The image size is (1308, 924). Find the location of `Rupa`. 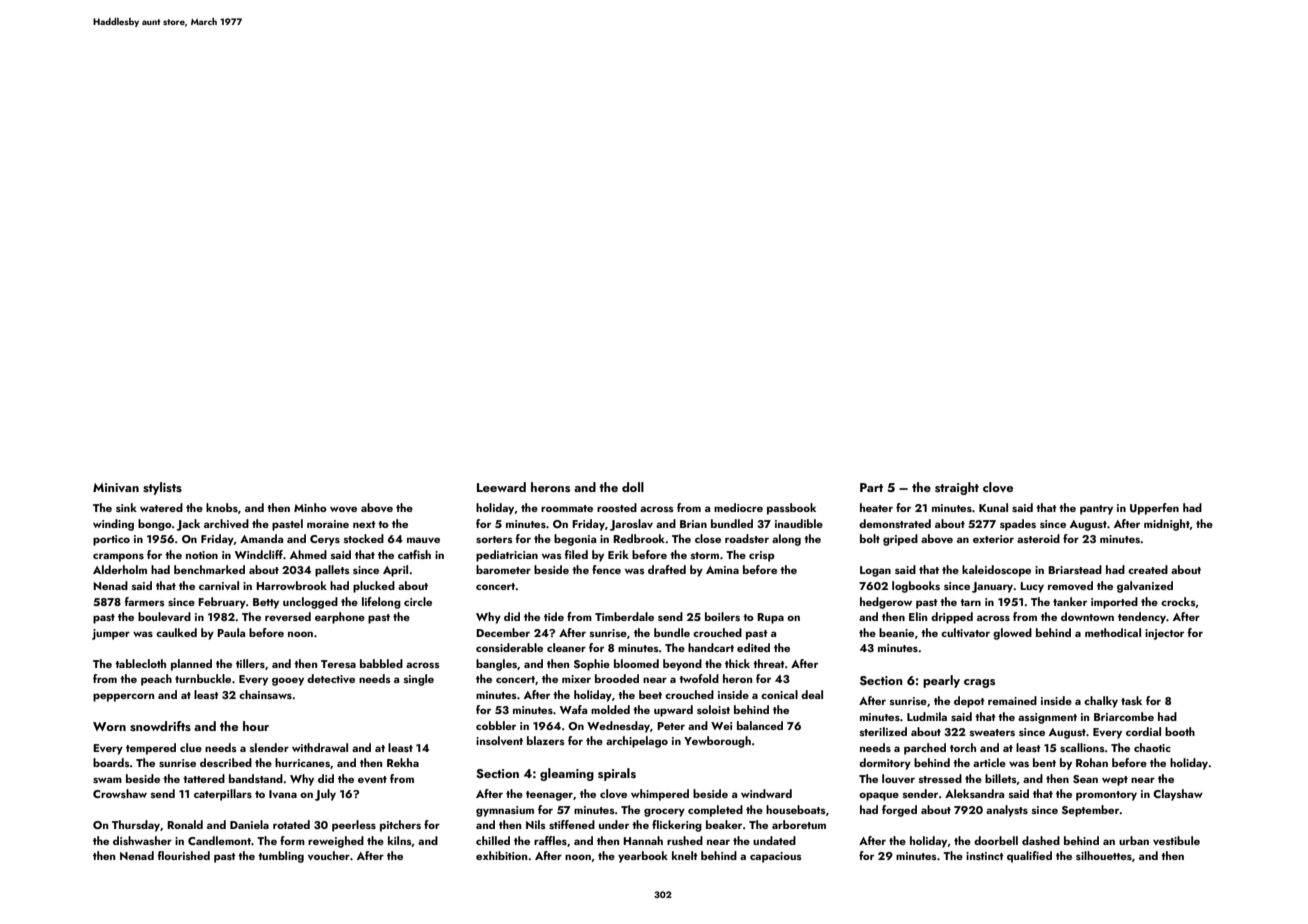

Rupa is located at coordinates (770, 618).
